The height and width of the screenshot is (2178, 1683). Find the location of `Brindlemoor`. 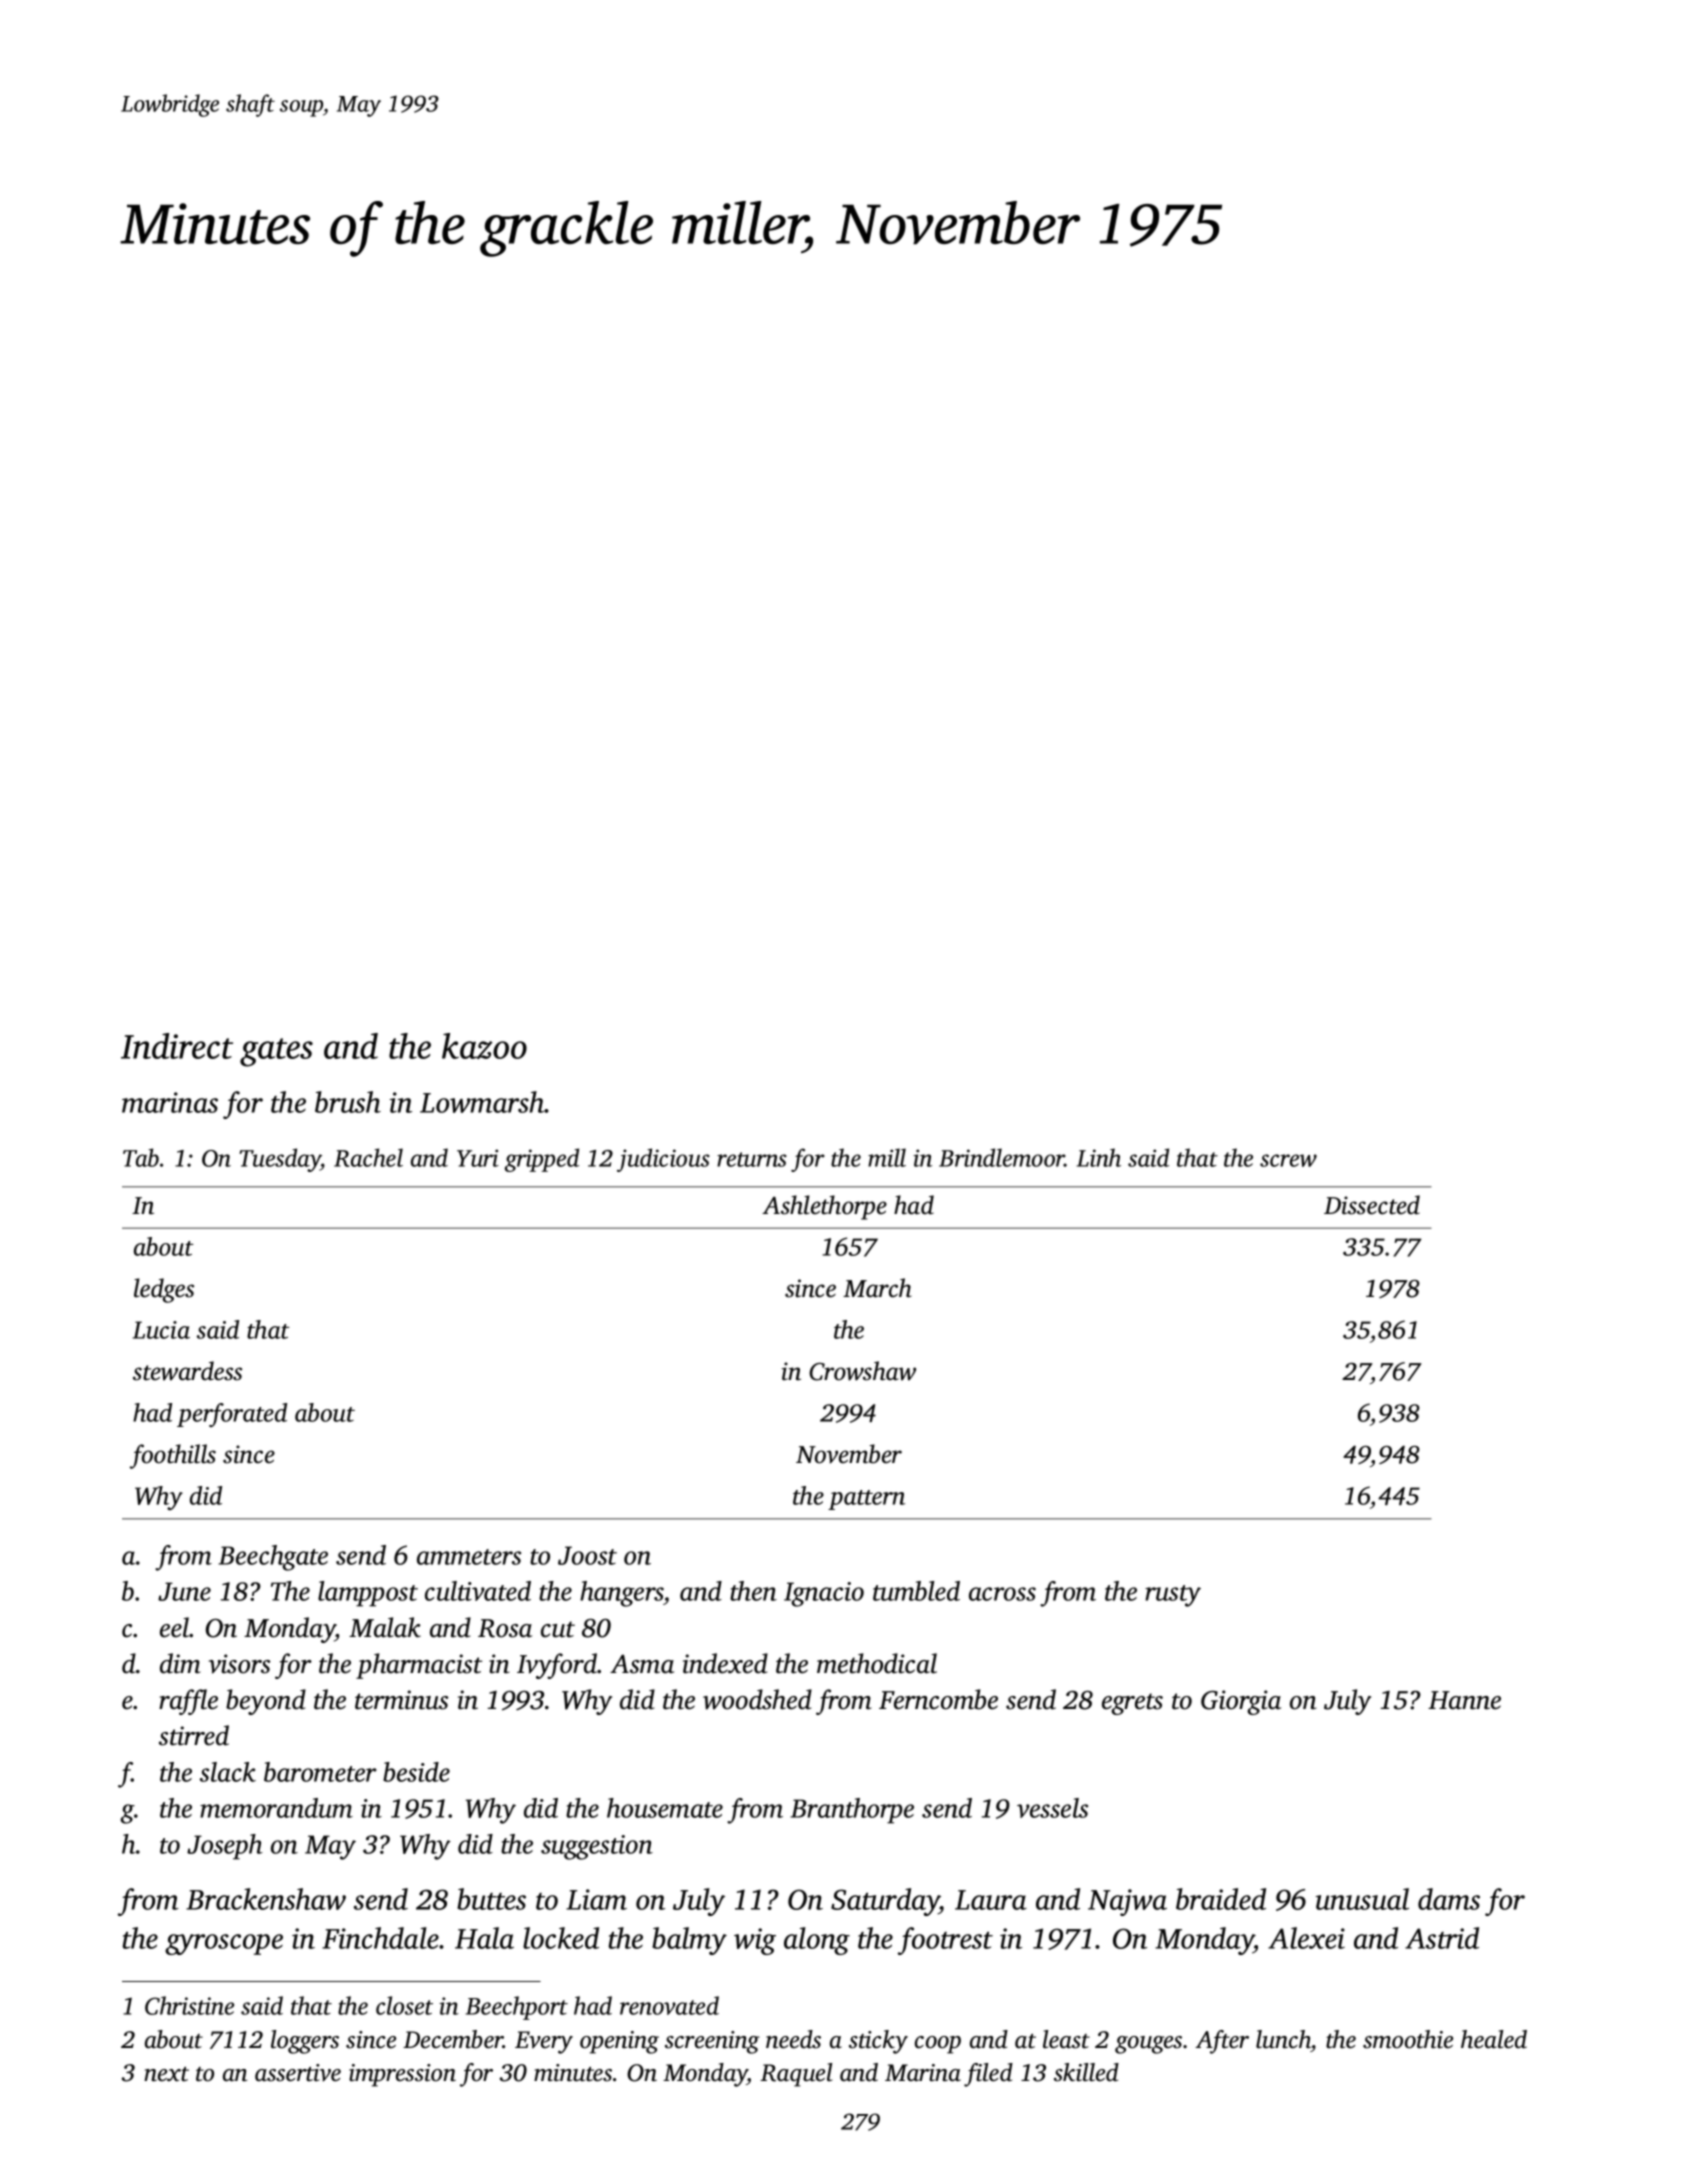

Brindlemoor is located at coordinates (1002, 1157).
